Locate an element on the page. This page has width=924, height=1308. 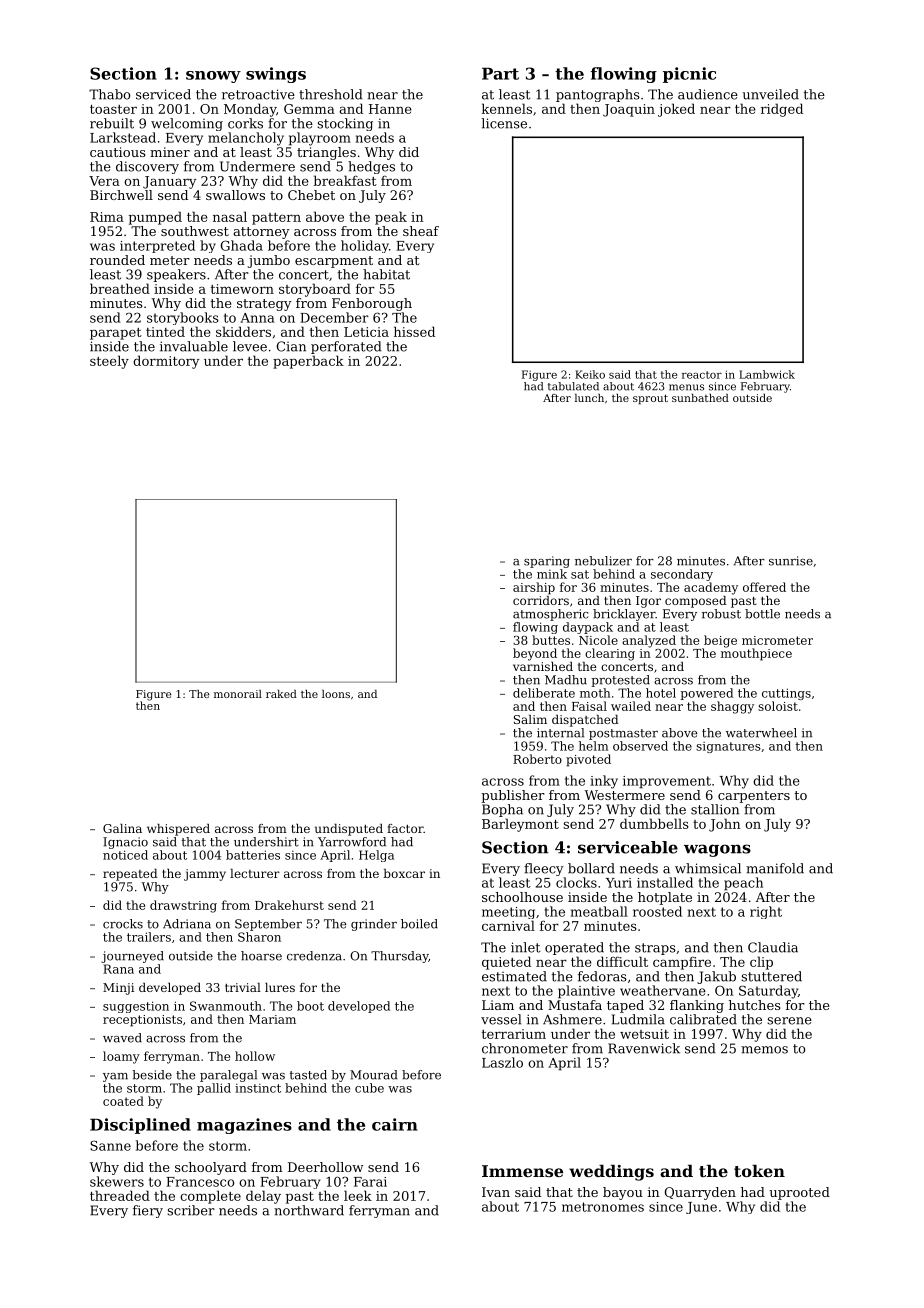
wailed is located at coordinates (631, 706).
